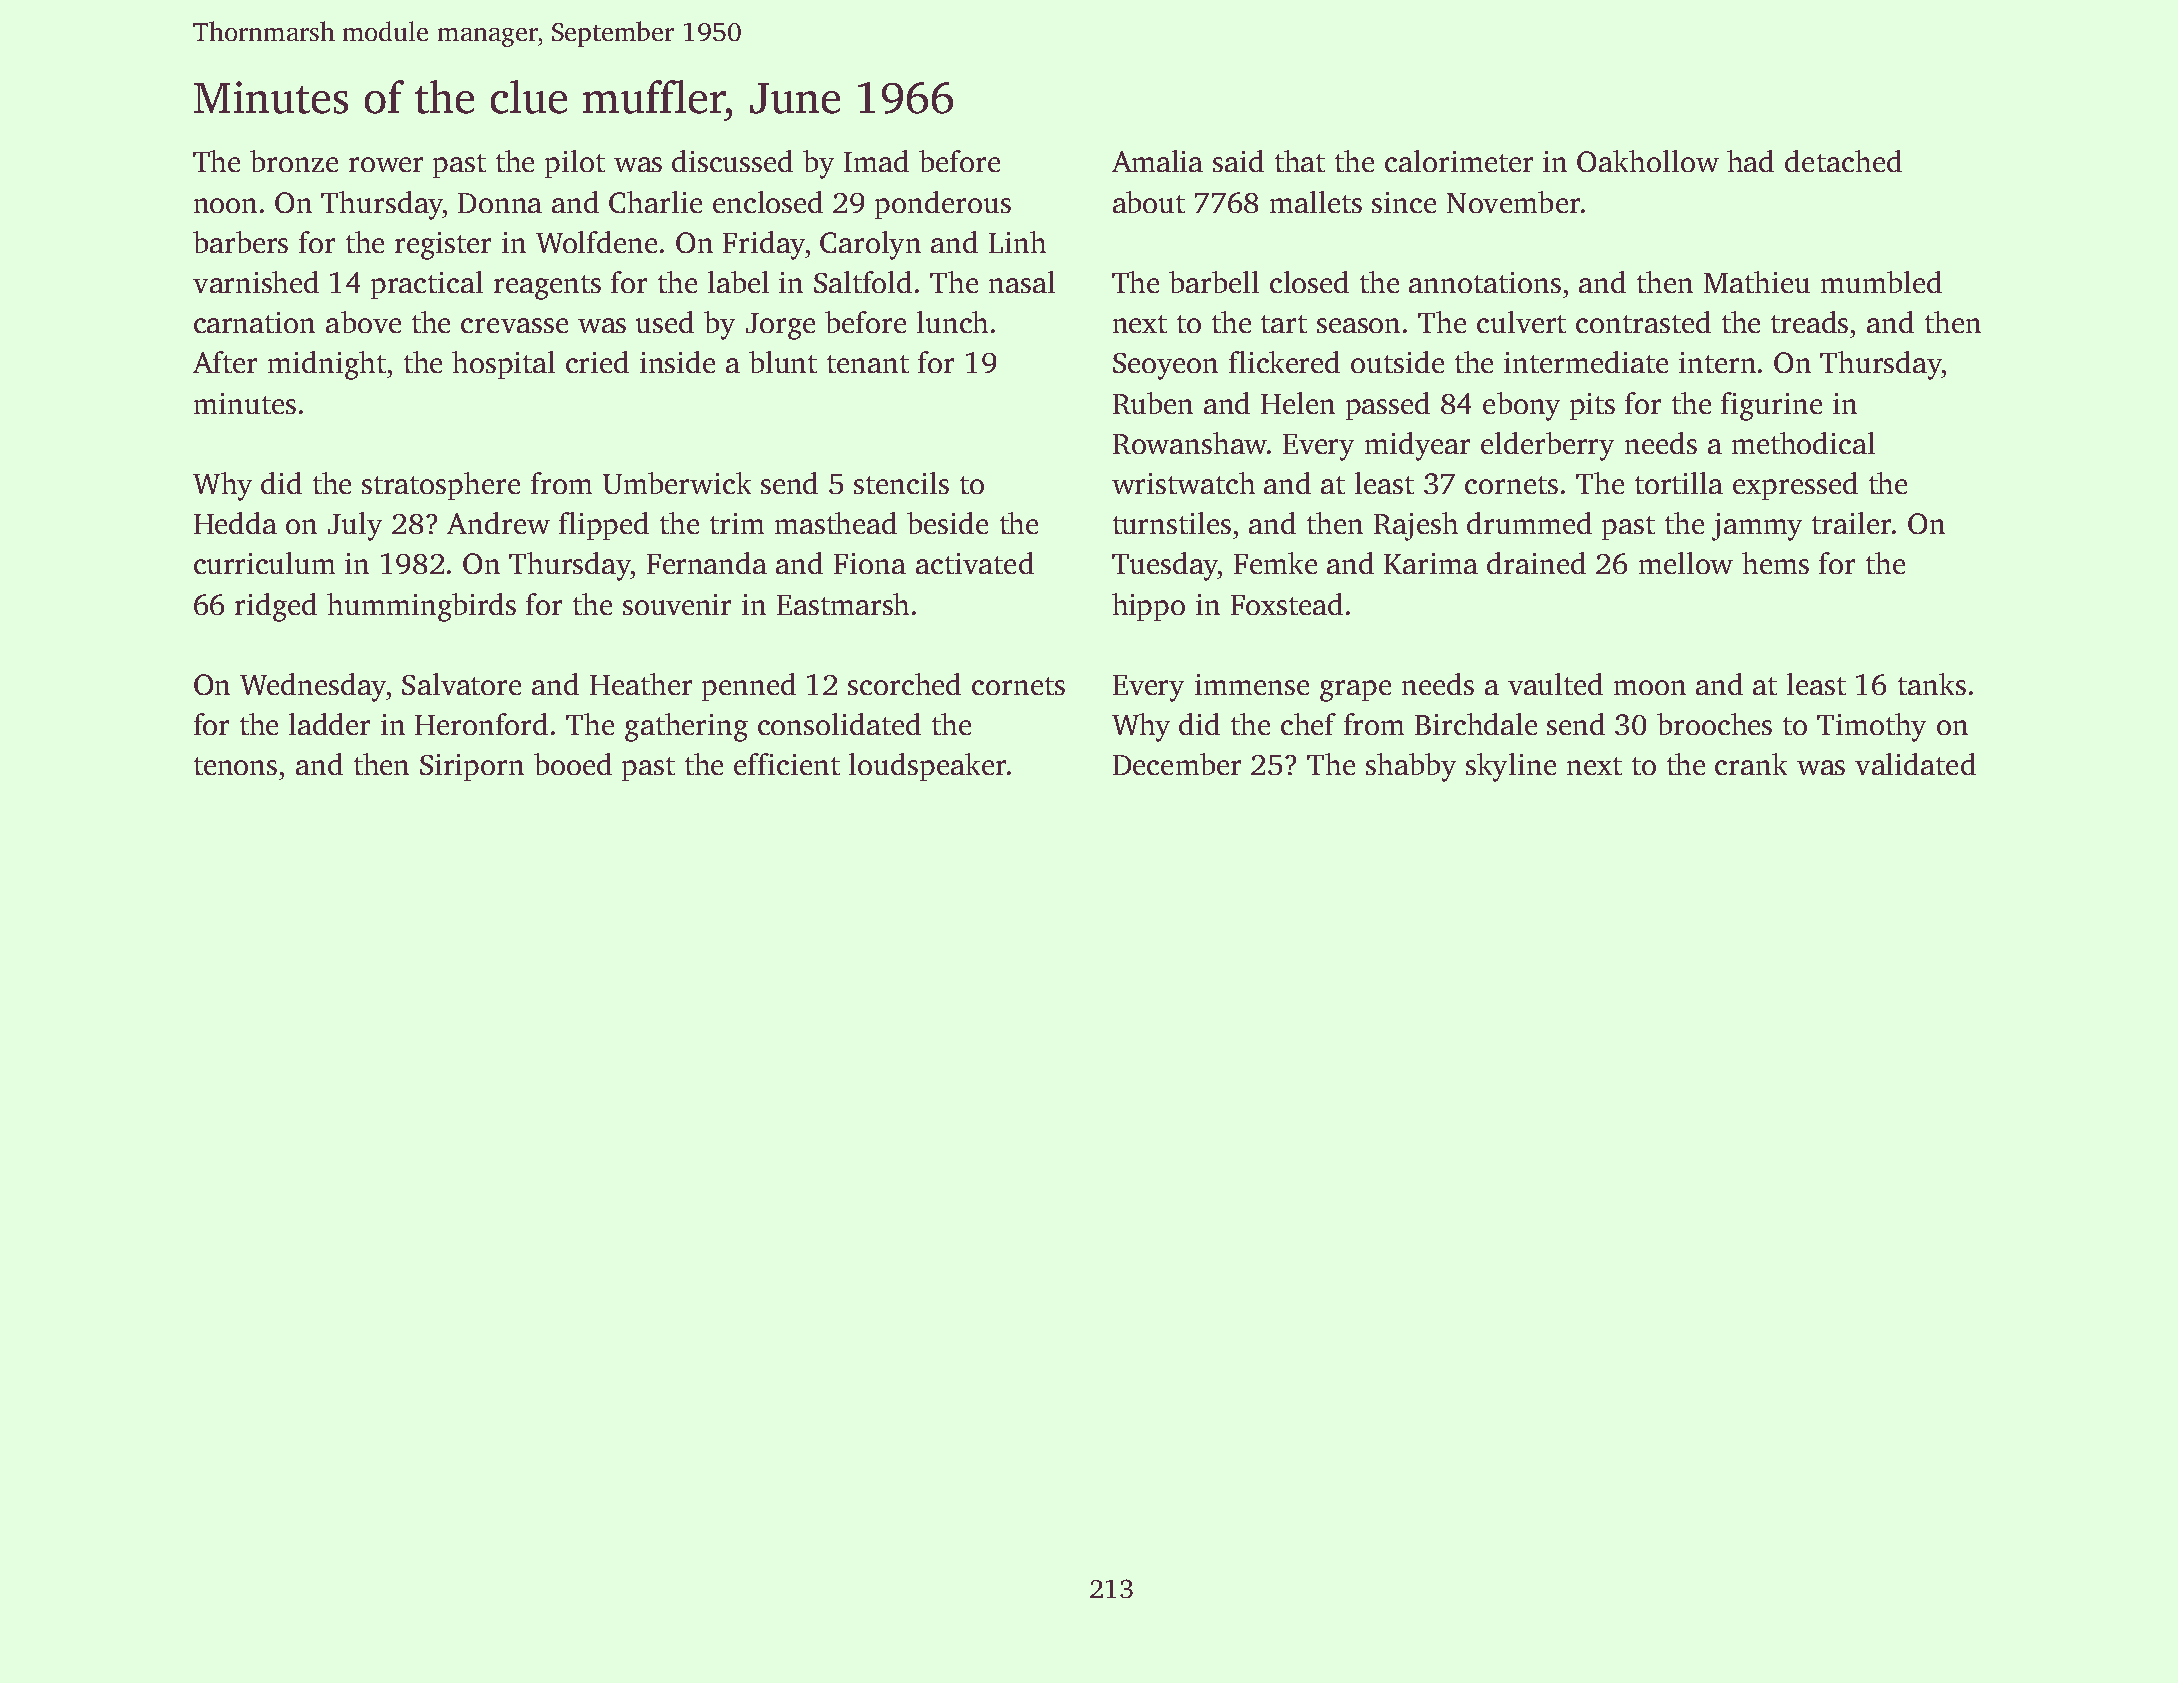  Describe the element at coordinates (1586, 362) in the screenshot. I see `intermediate` at that location.
